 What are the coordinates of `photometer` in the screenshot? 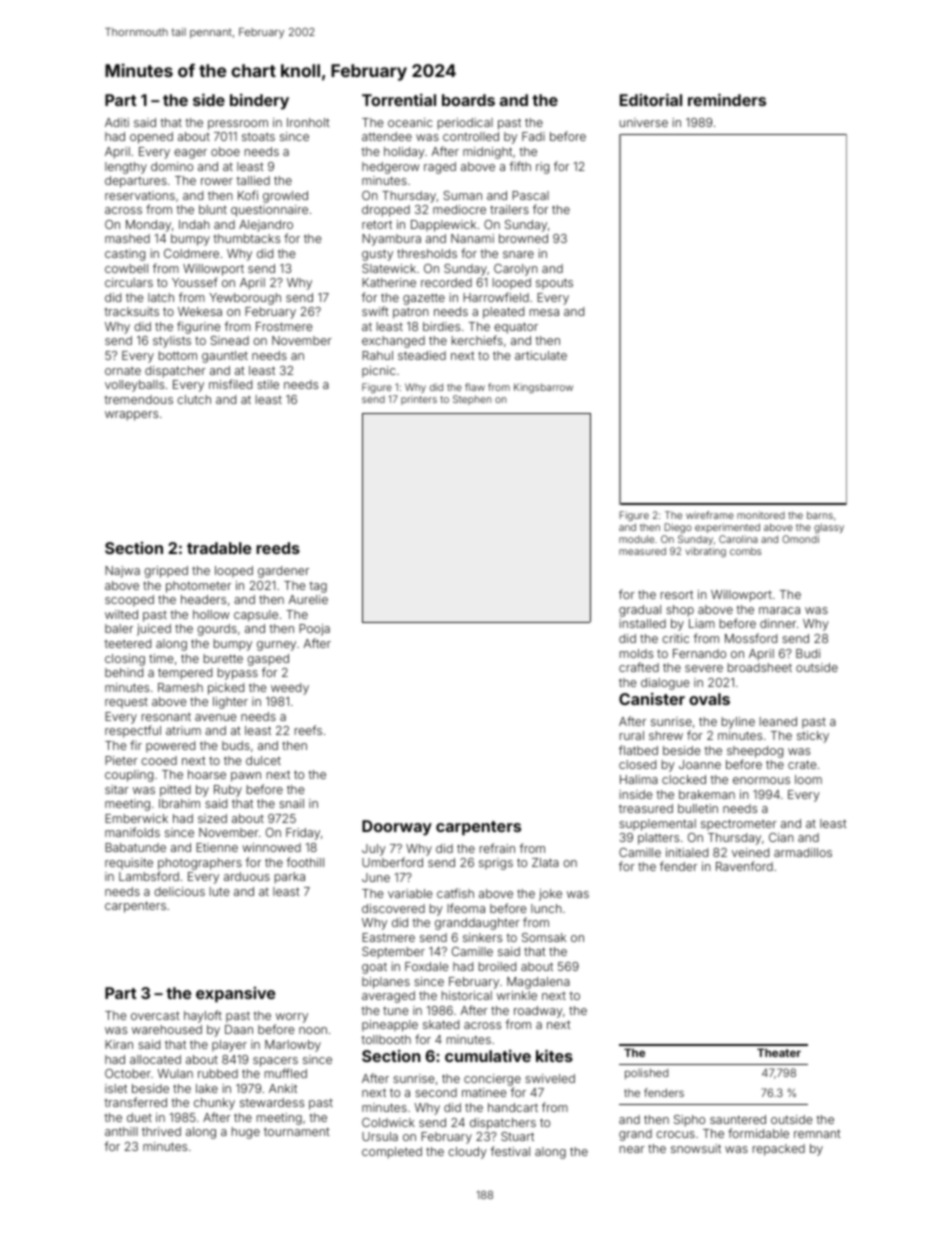 It's located at (198, 587).
